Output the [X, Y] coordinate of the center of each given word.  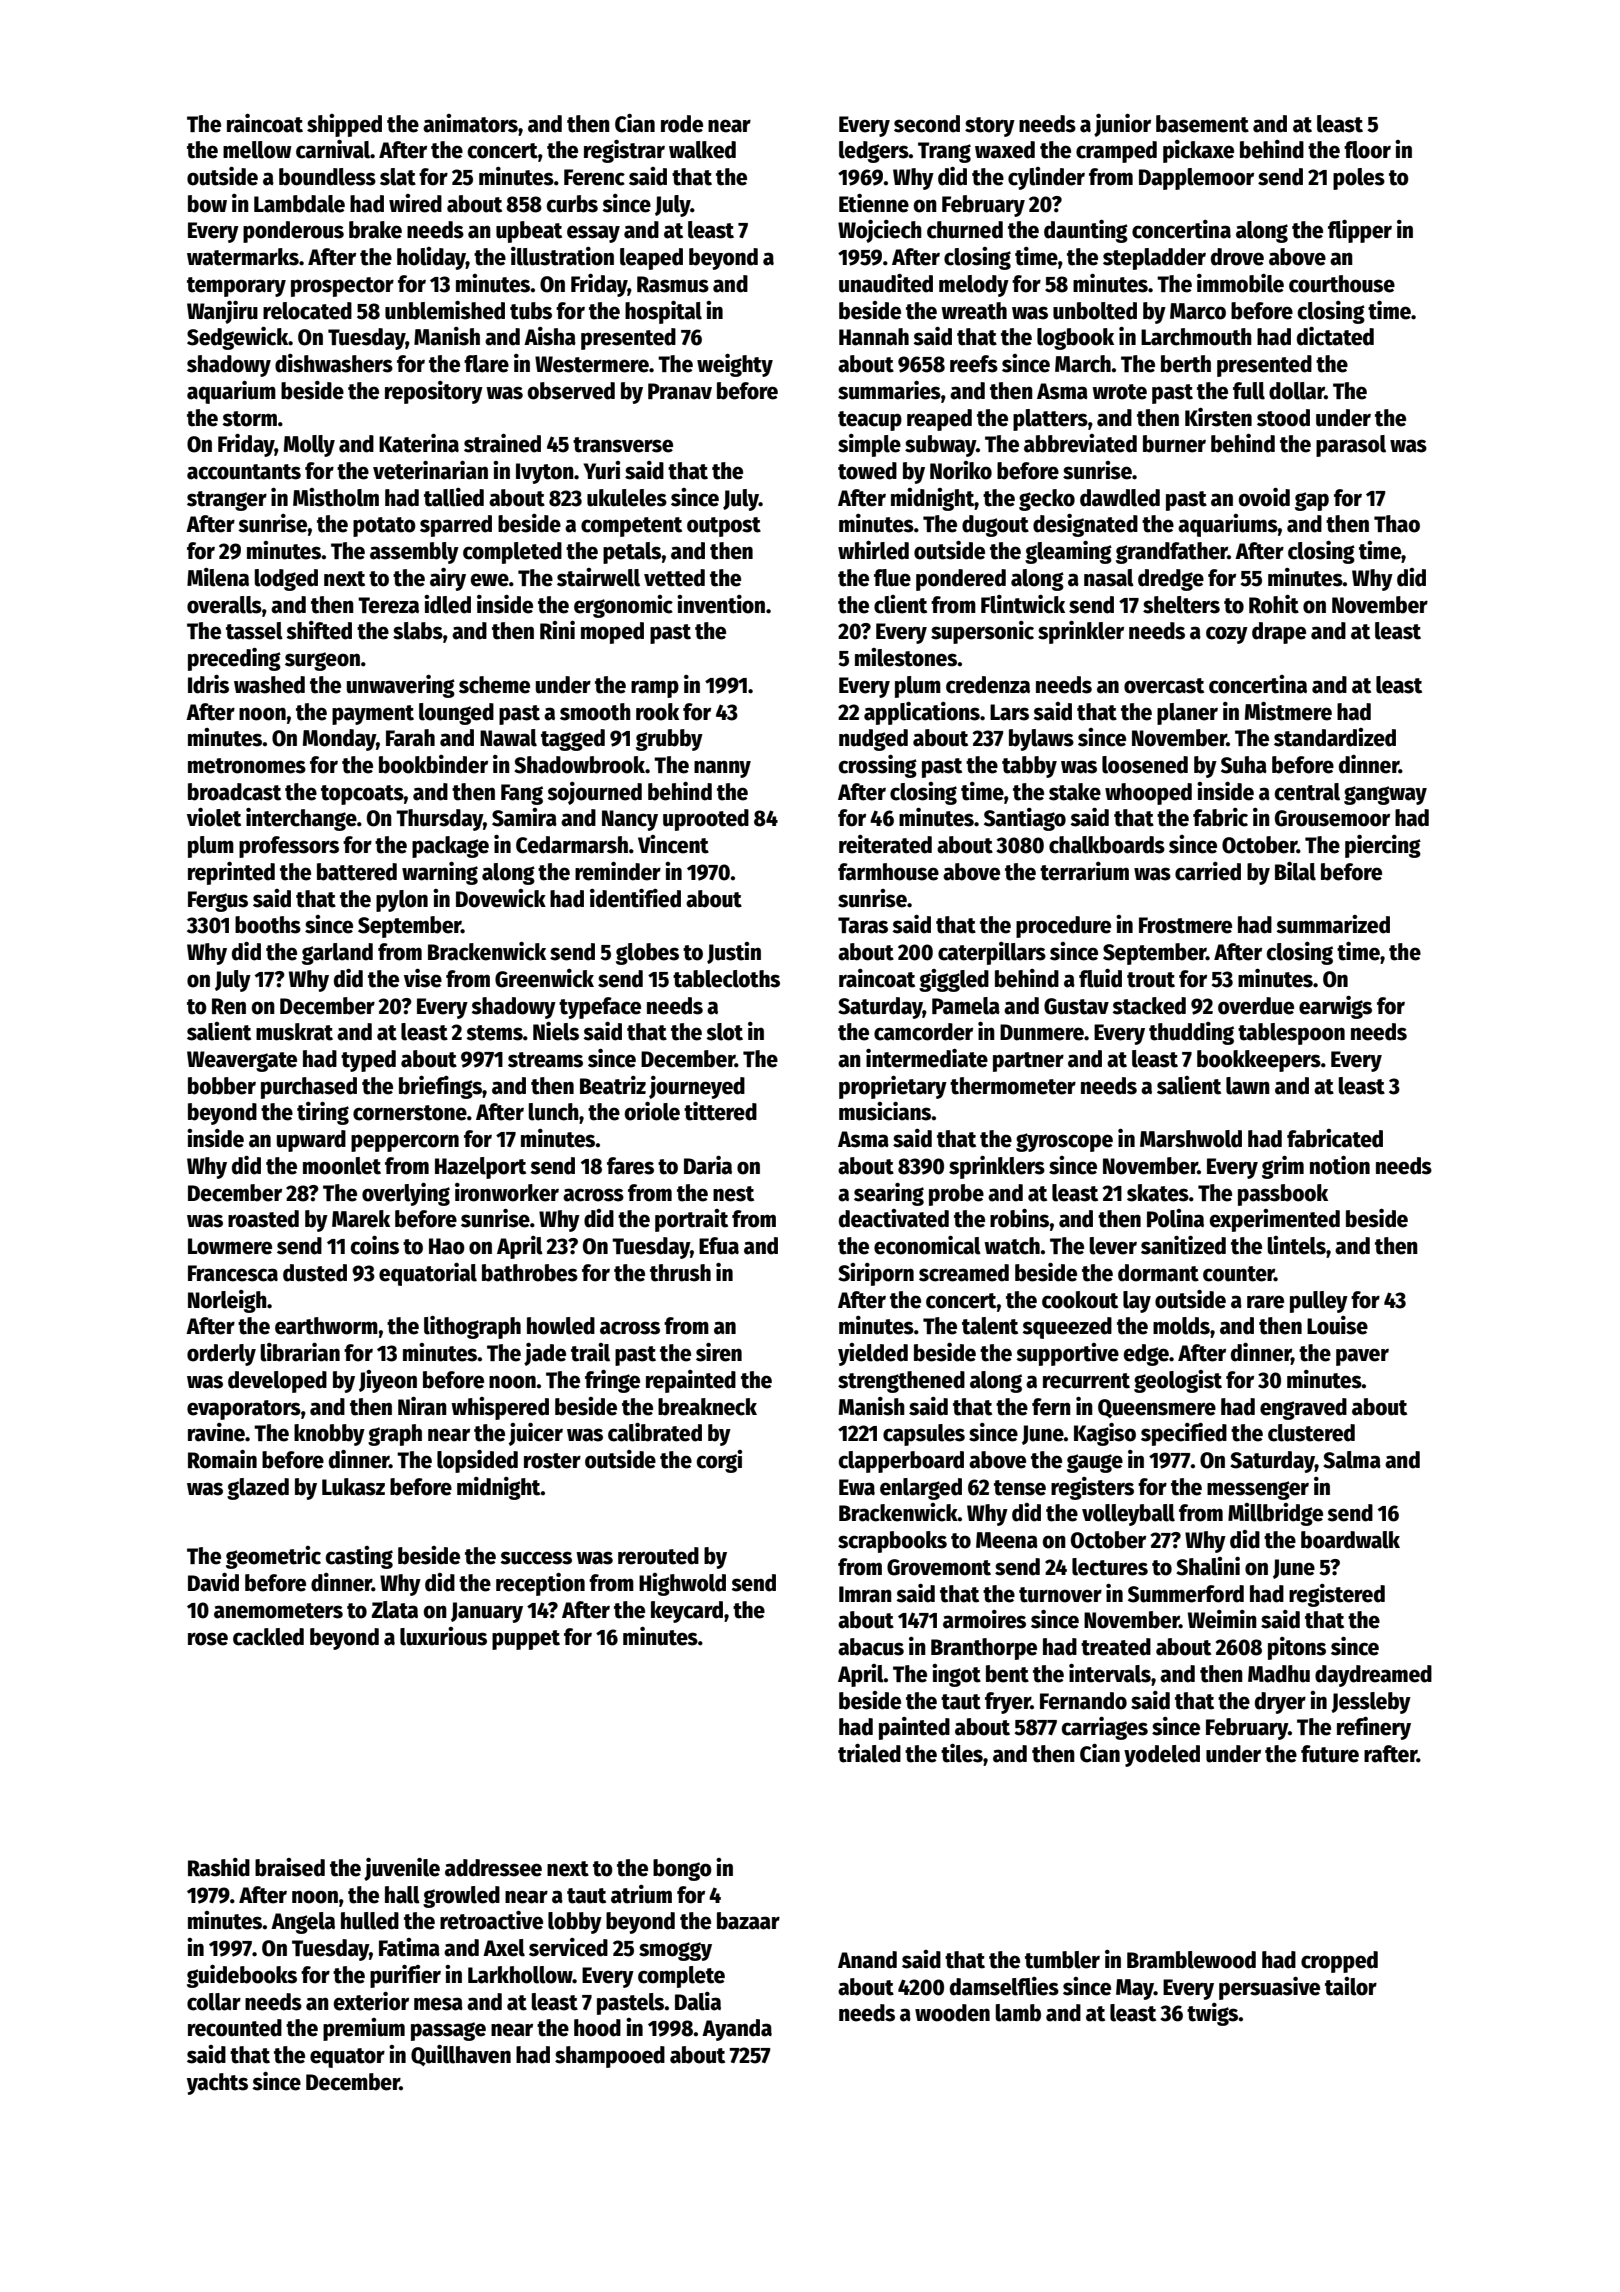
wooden [952, 2013]
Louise [1337, 1325]
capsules [924, 1435]
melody [974, 286]
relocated [307, 311]
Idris [208, 684]
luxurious [443, 1636]
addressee [493, 1868]
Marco [1198, 311]
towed [867, 471]
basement [1202, 124]
